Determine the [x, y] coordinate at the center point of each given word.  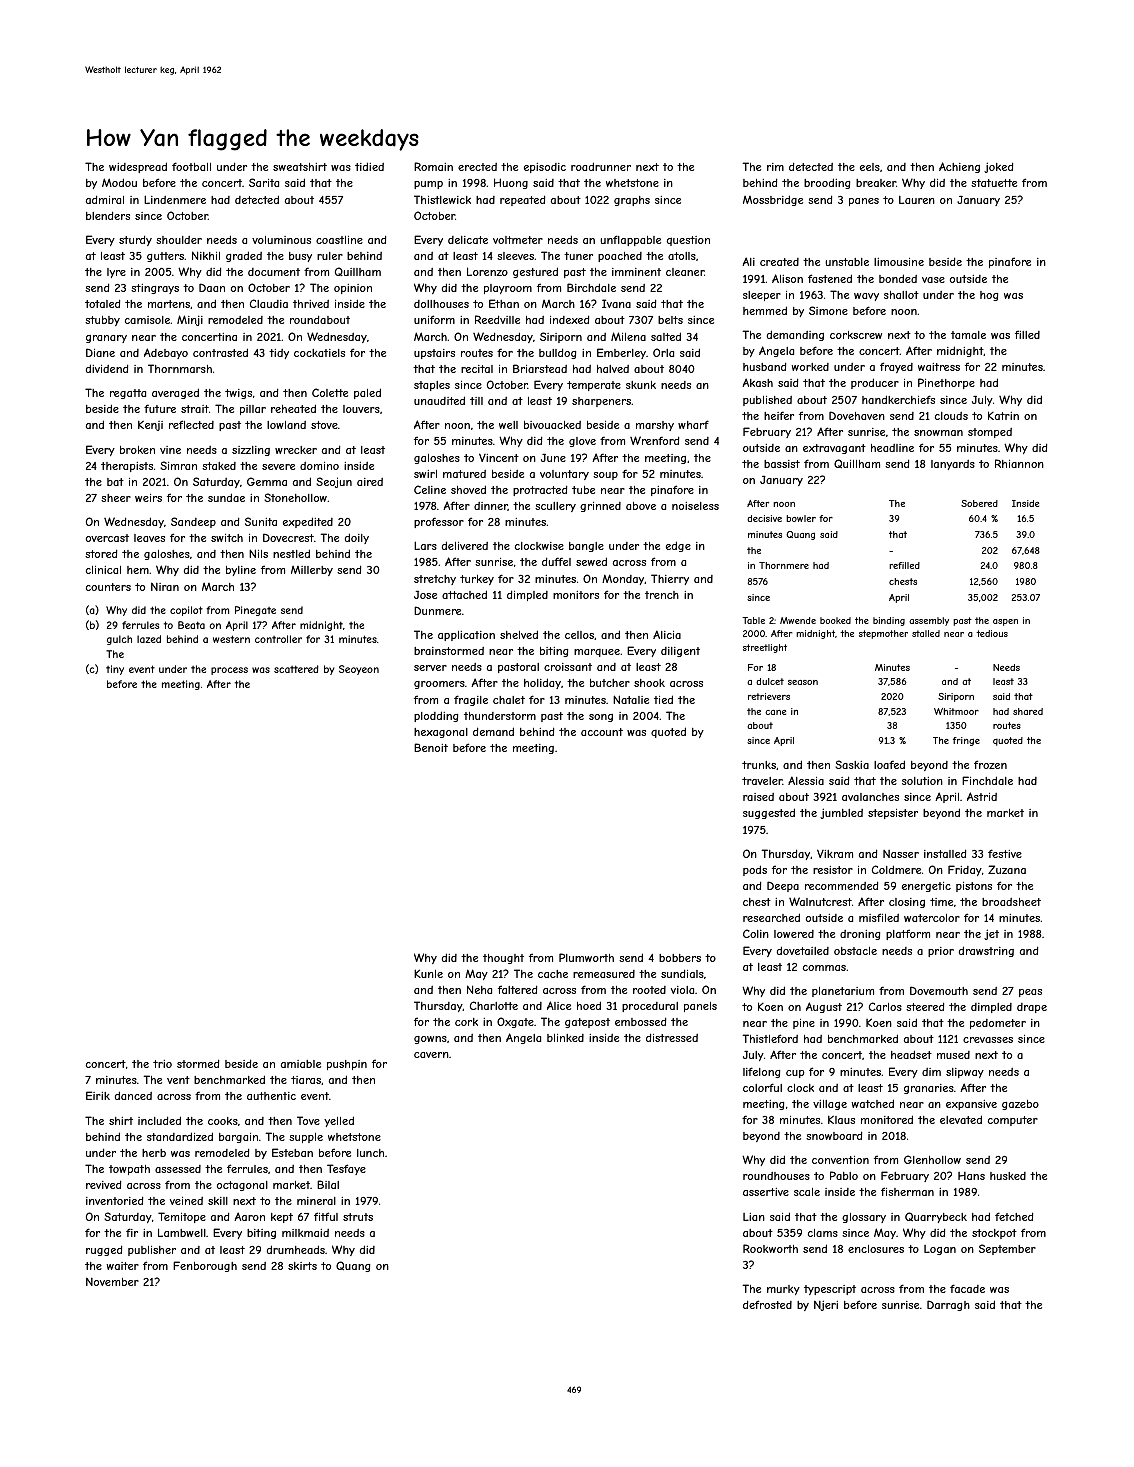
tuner [578, 256]
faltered [517, 989]
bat [115, 482]
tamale [968, 335]
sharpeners [601, 402]
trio [162, 1064]
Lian [754, 1217]
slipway [965, 1073]
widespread [138, 167]
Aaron [249, 1216]
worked [810, 367]
